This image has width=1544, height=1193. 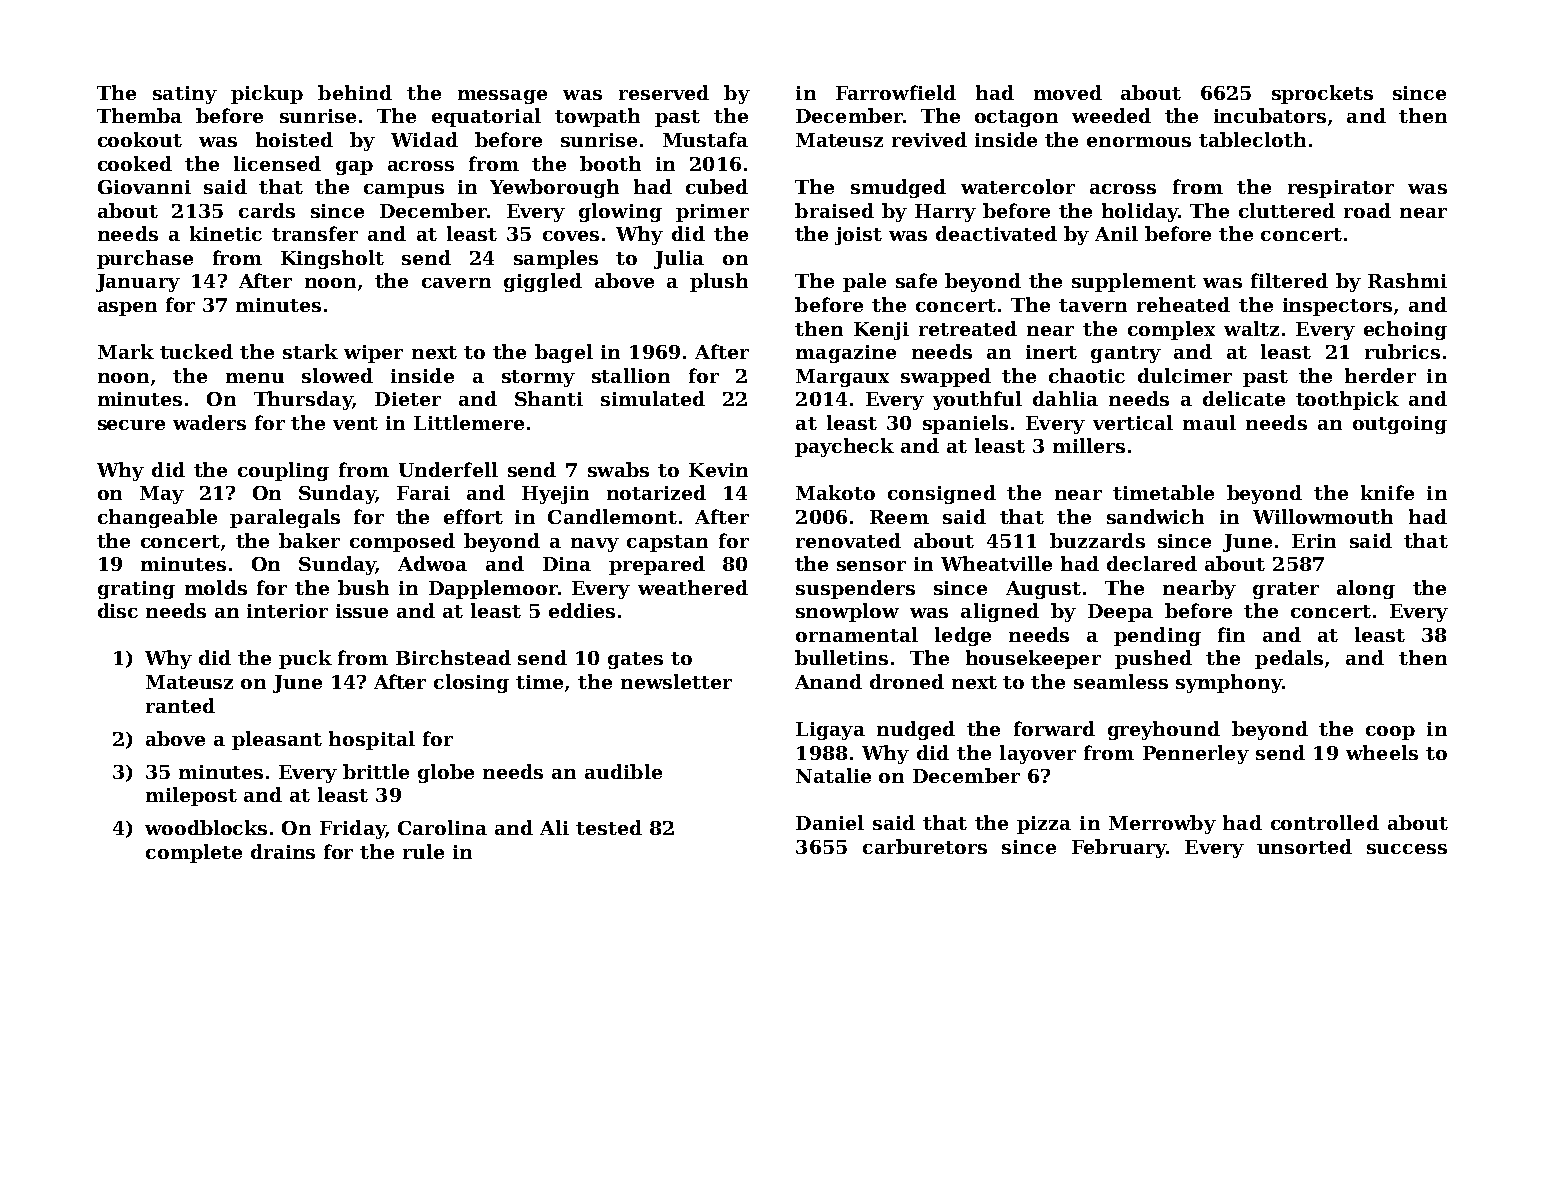 I want to click on satiny, so click(x=185, y=95).
